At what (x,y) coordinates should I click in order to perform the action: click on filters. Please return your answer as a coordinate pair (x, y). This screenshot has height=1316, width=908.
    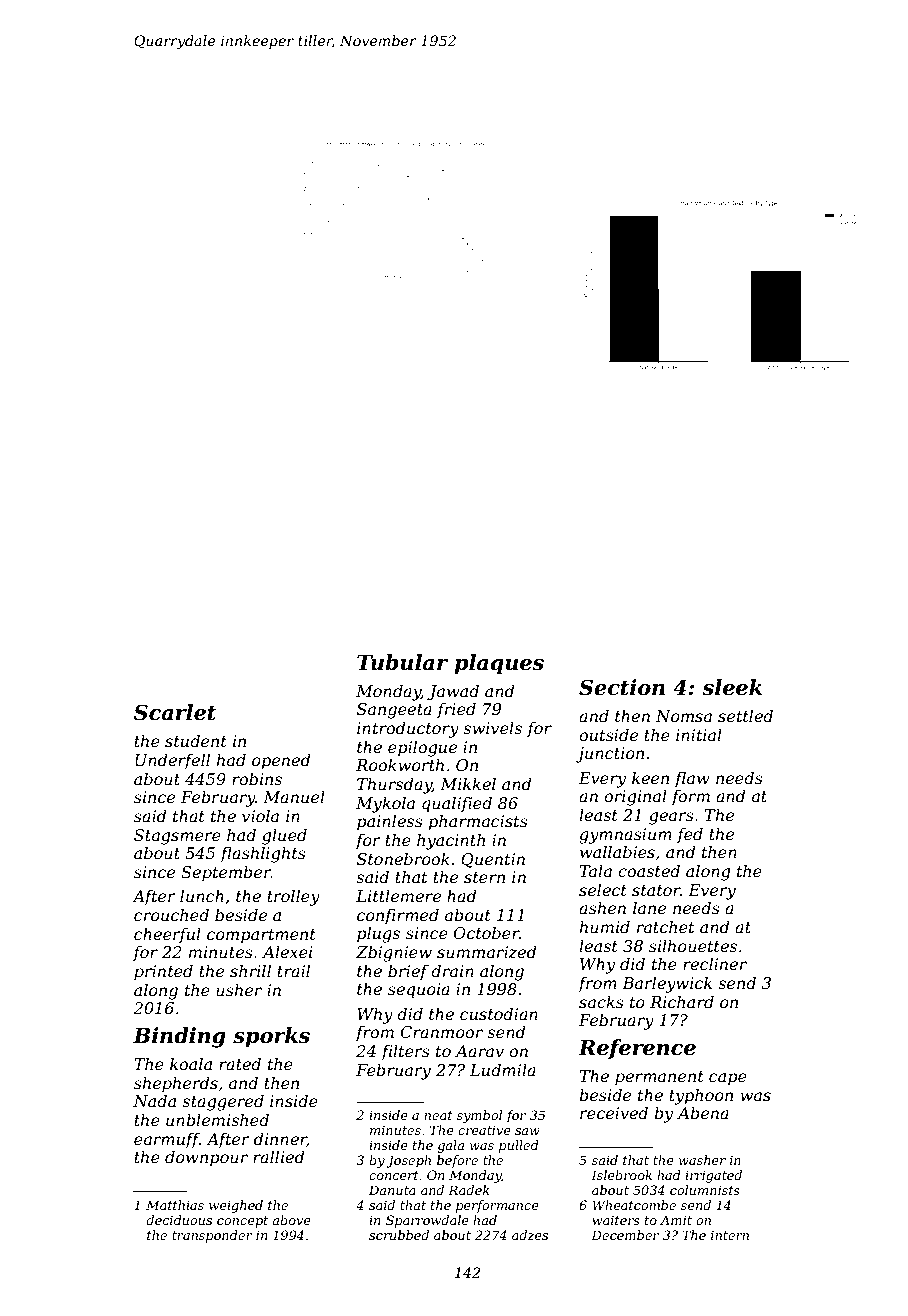
    Looking at the image, I should click on (405, 1052).
